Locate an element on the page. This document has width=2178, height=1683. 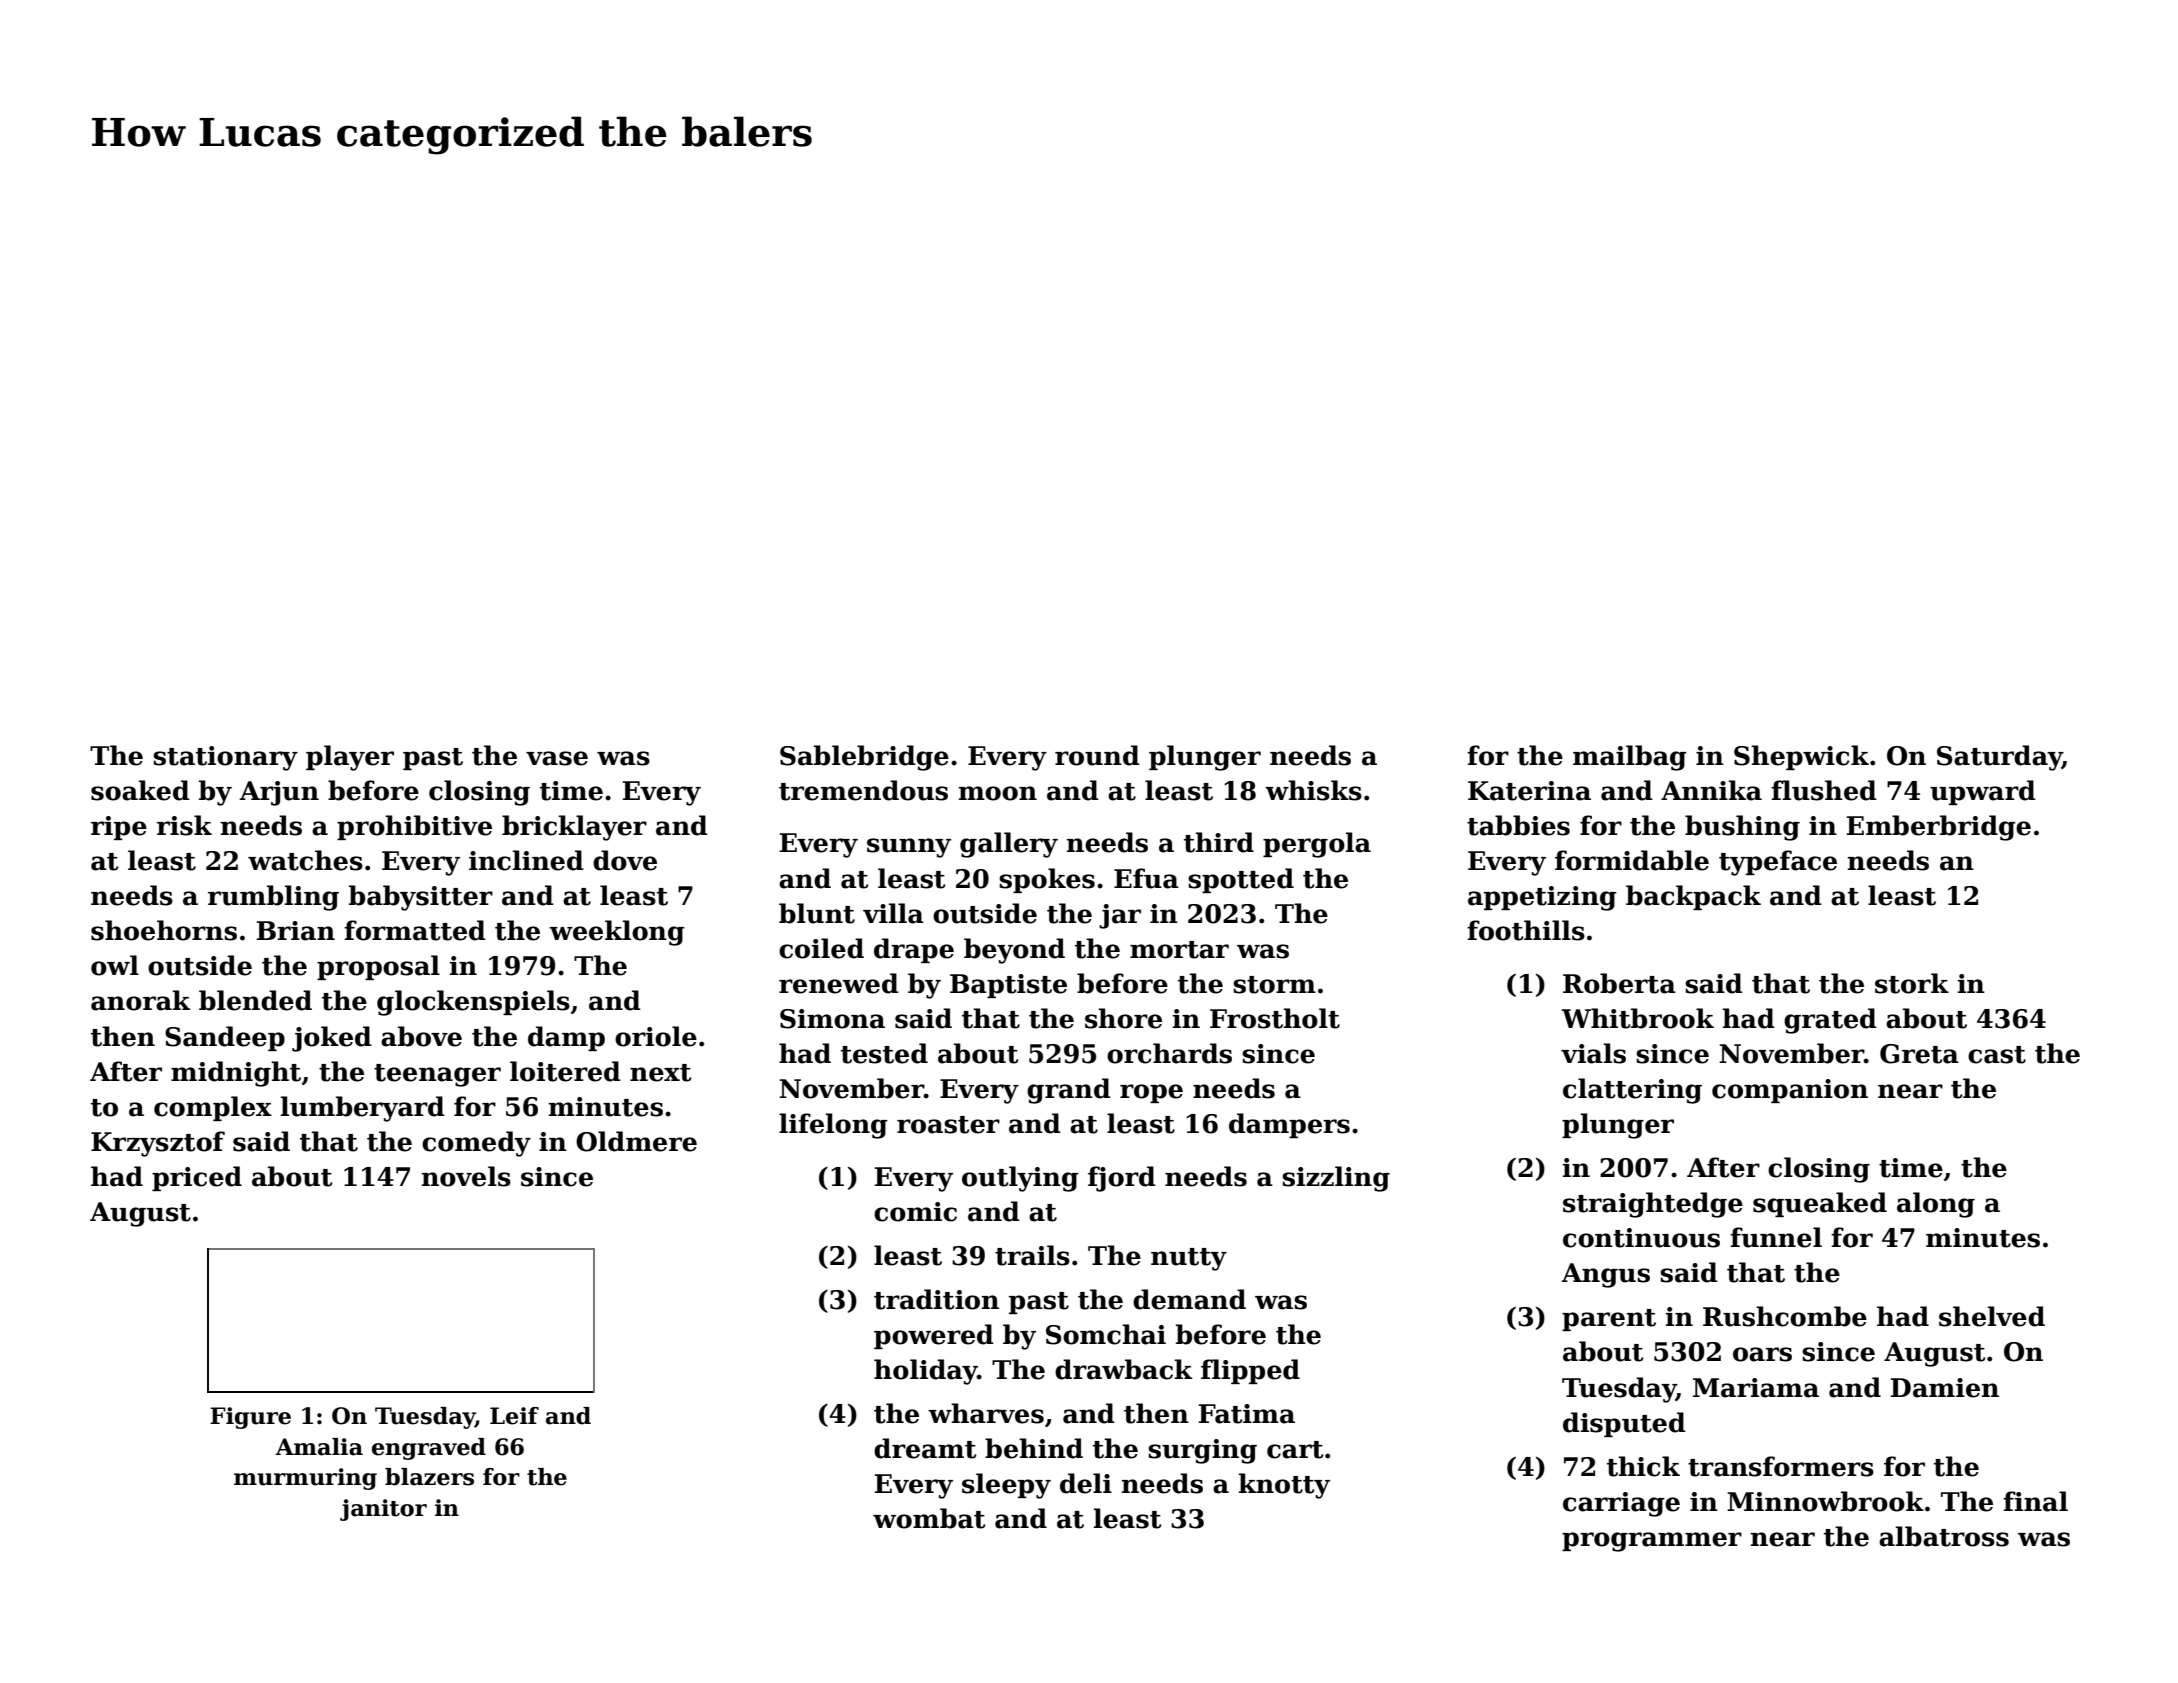
Figure is located at coordinates (250, 1418).
